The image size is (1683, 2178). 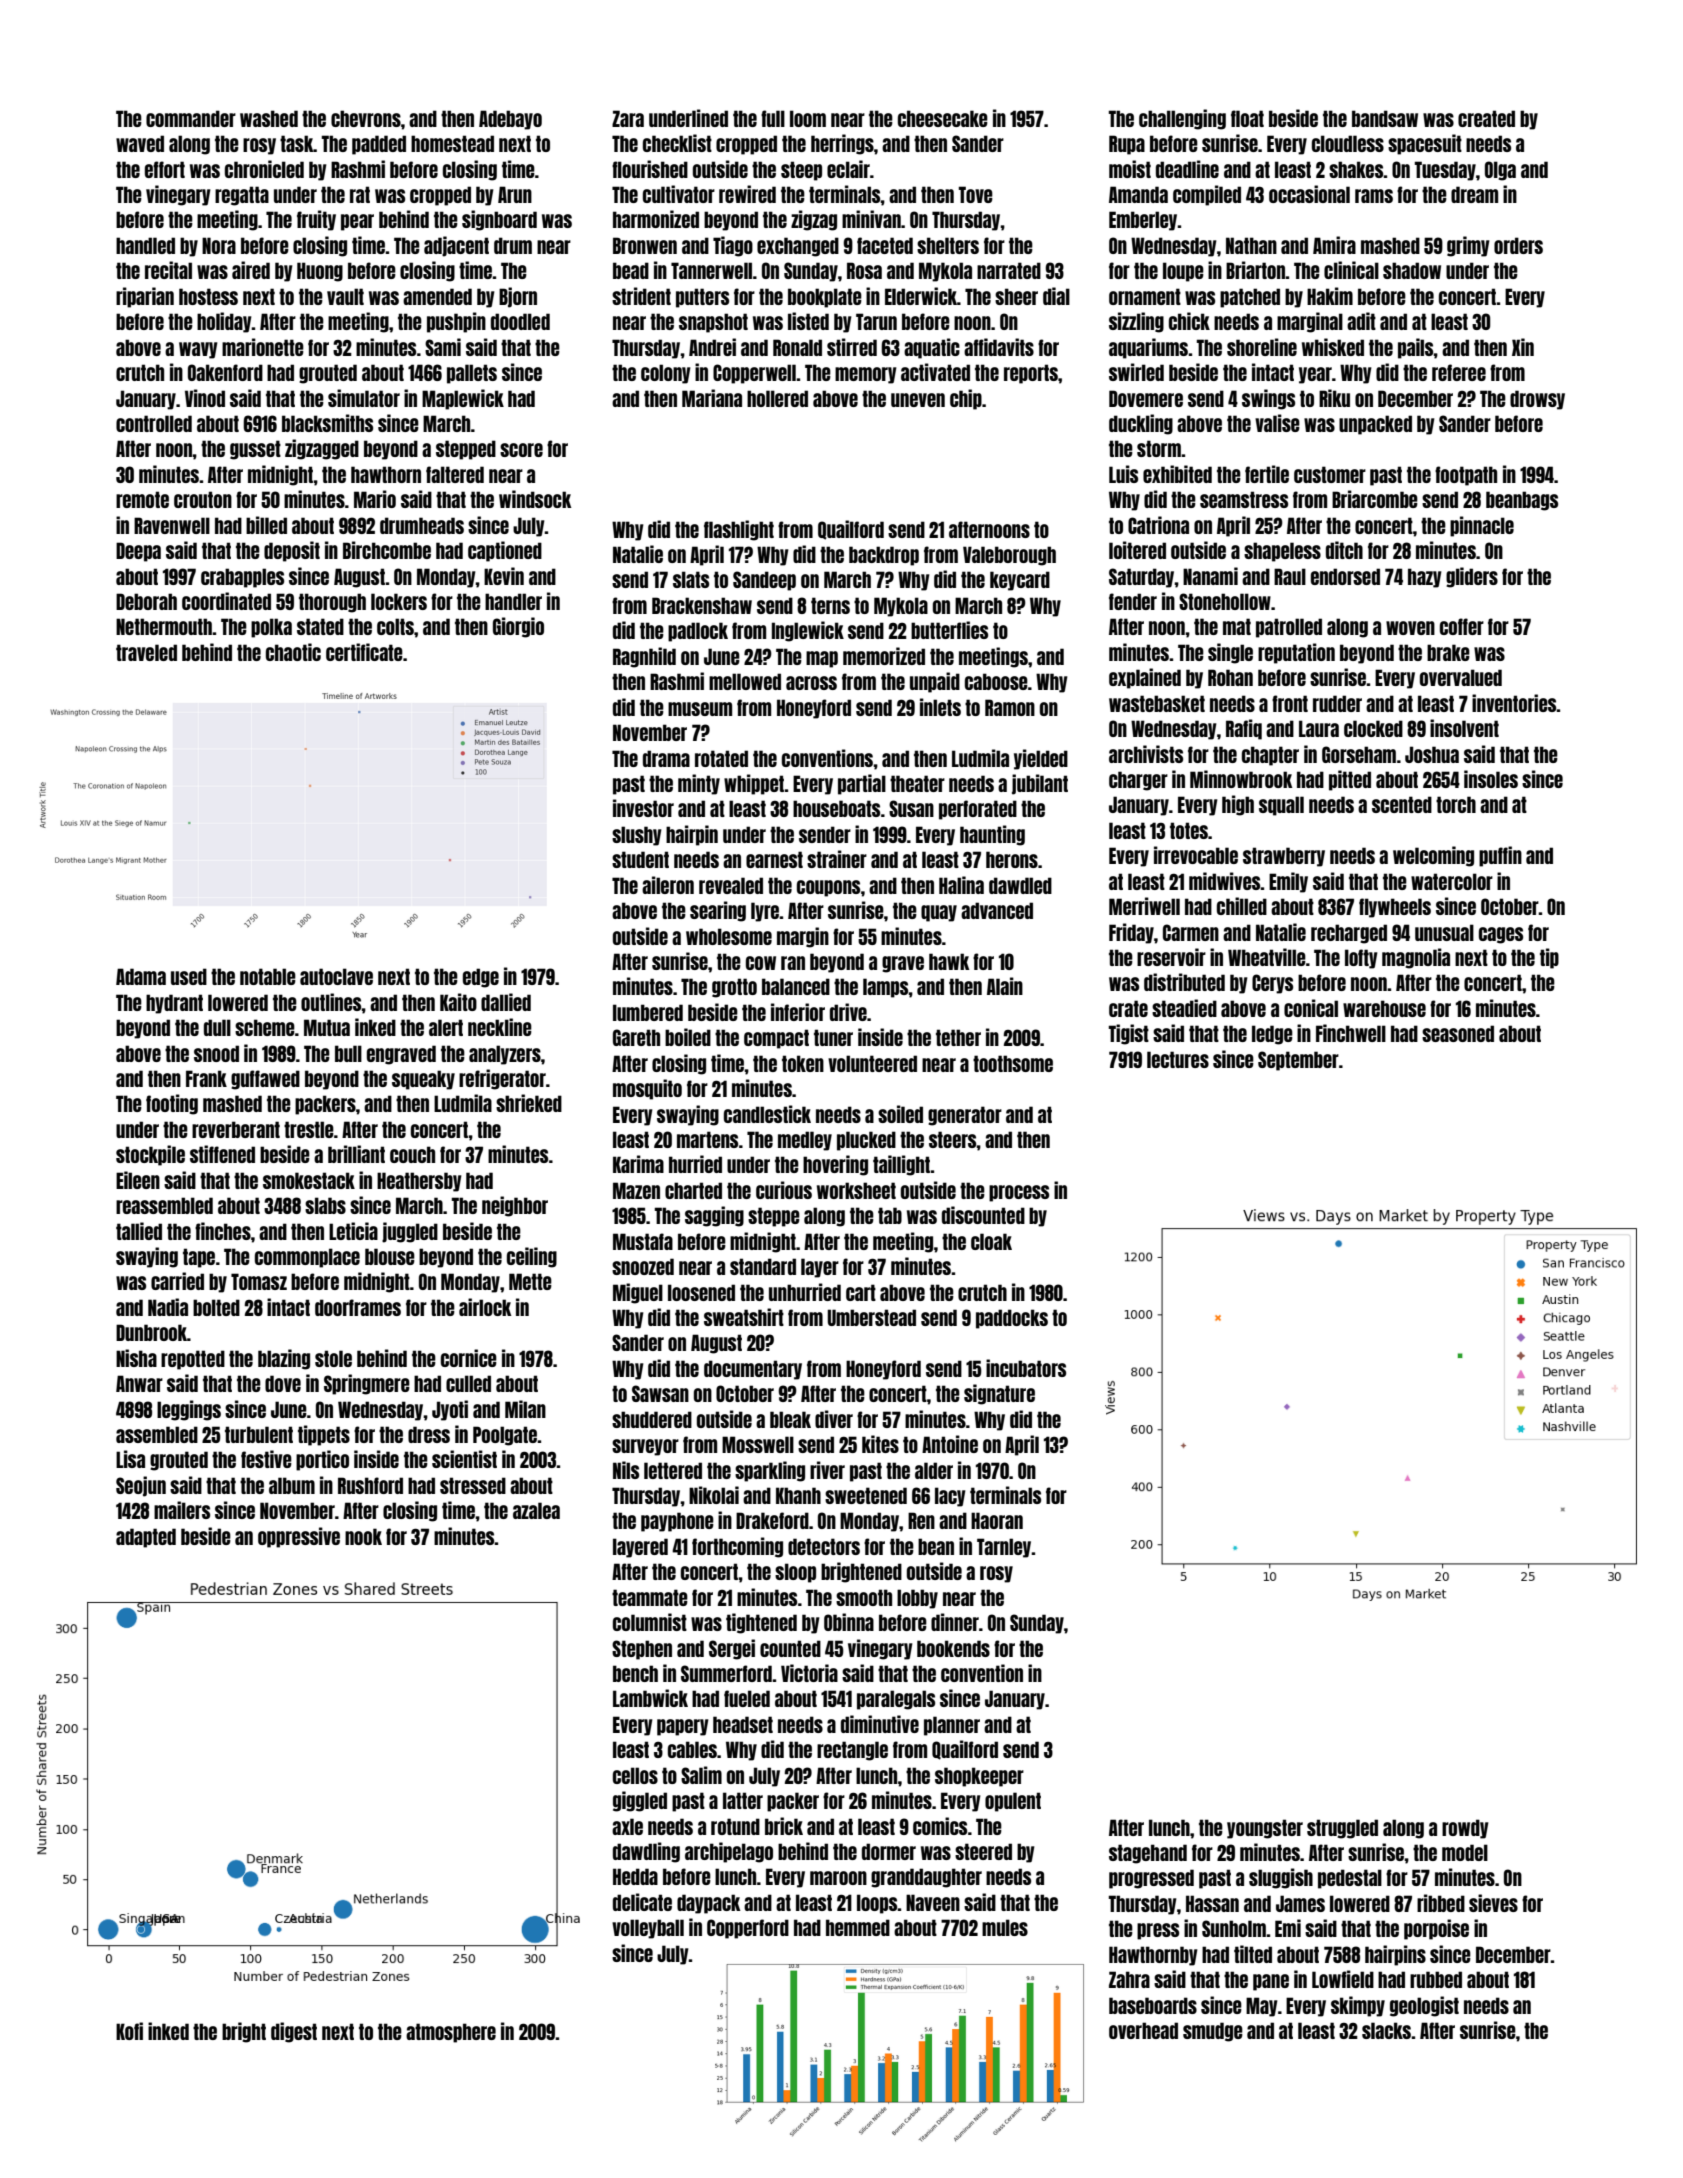 What do you see at coordinates (1309, 194) in the screenshot?
I see `occasional` at bounding box center [1309, 194].
